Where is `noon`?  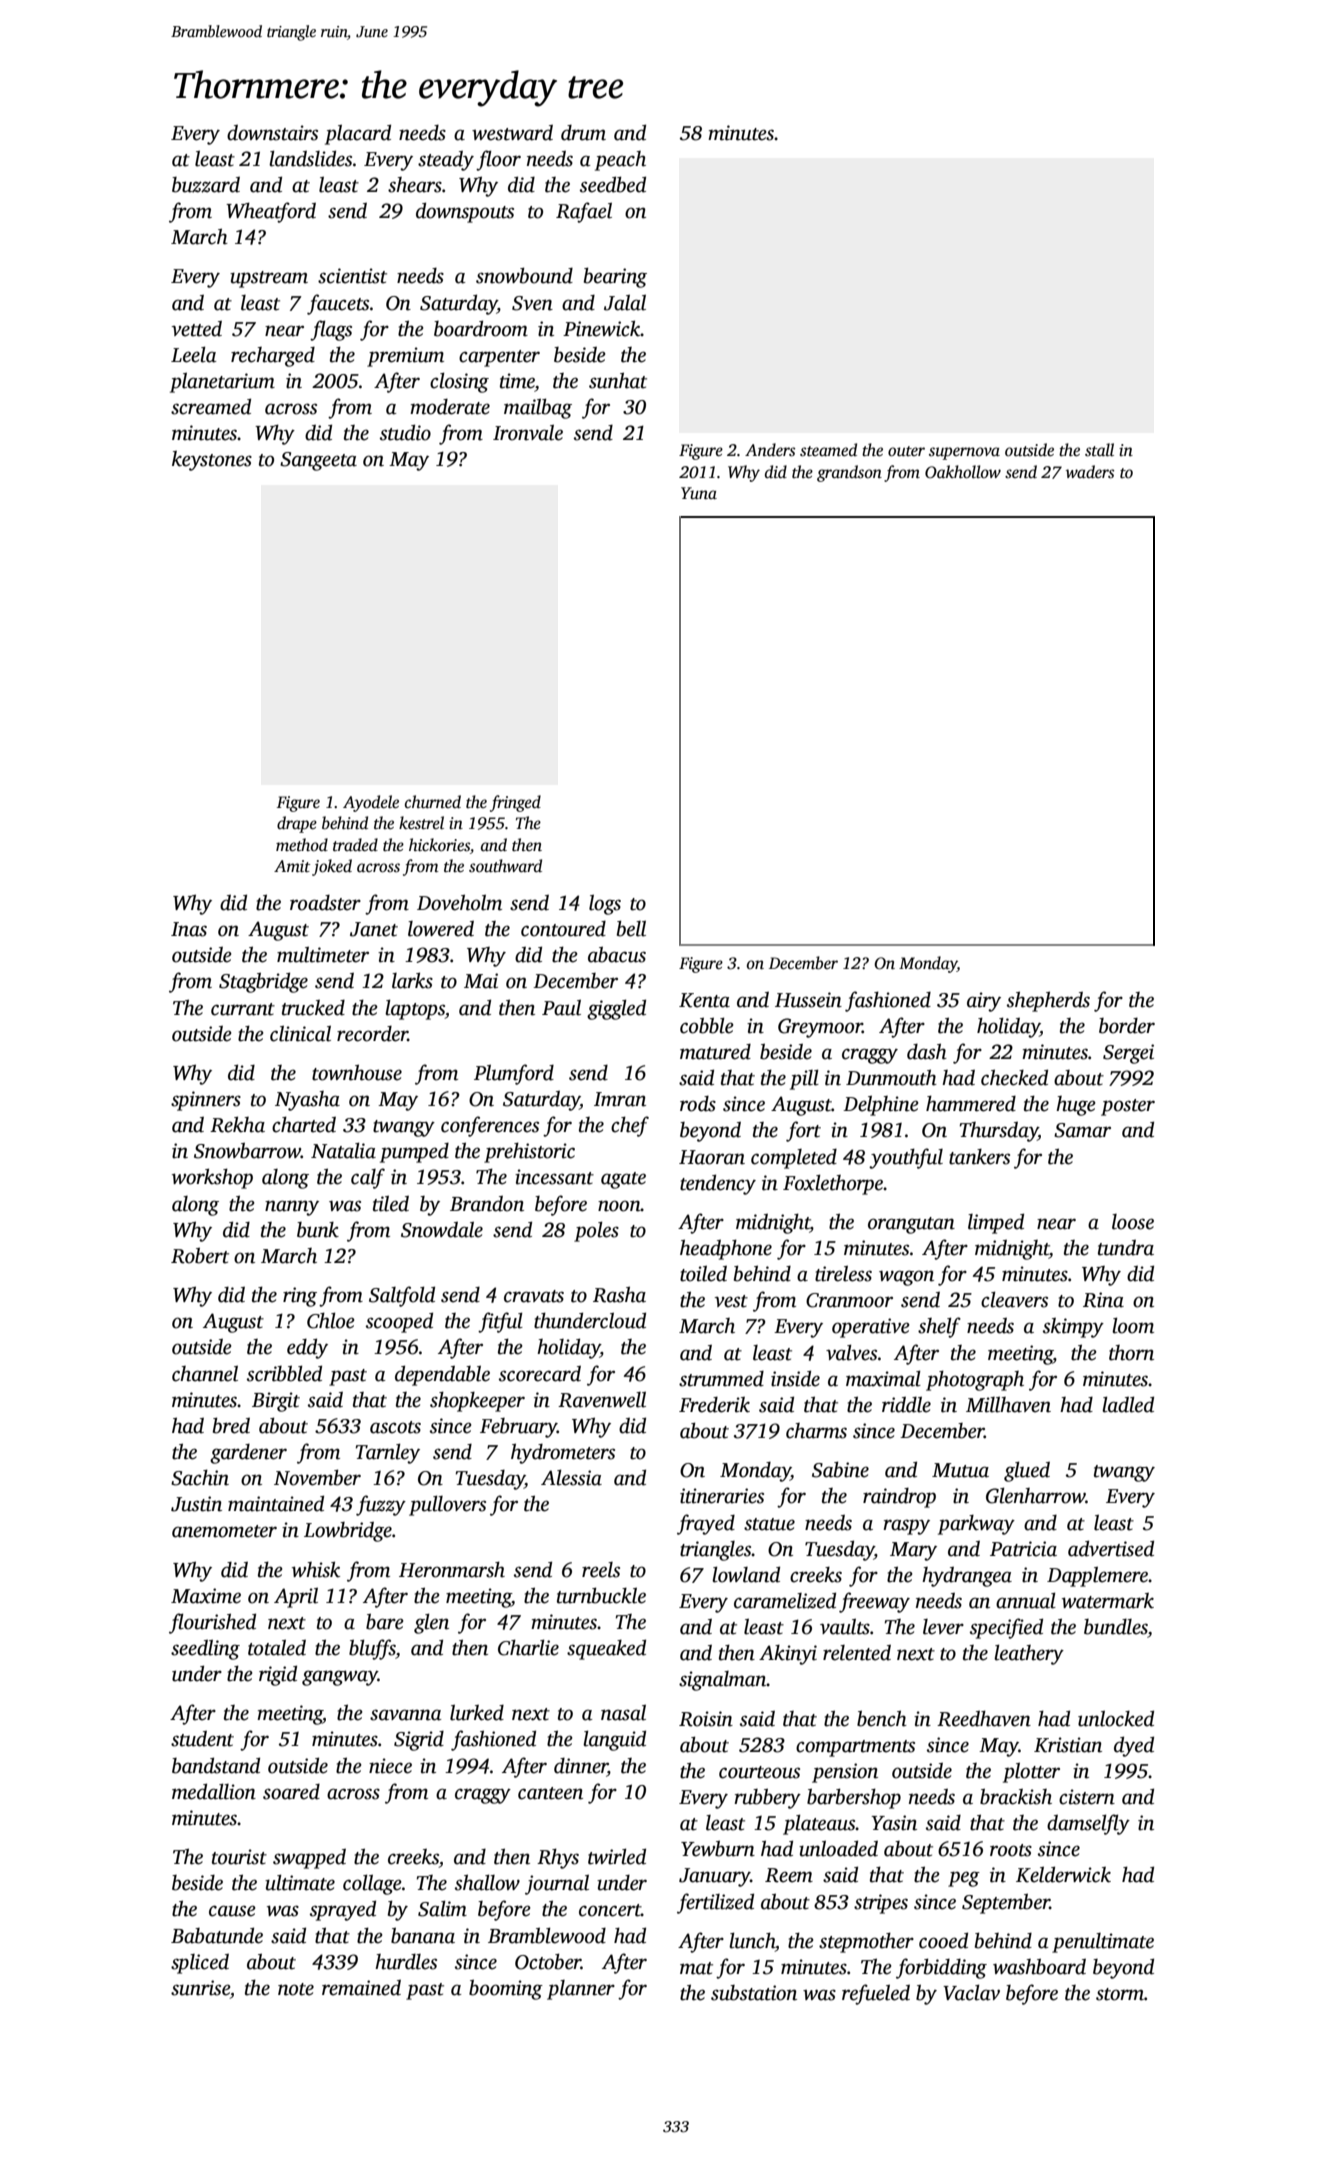
noon is located at coordinates (619, 1206).
